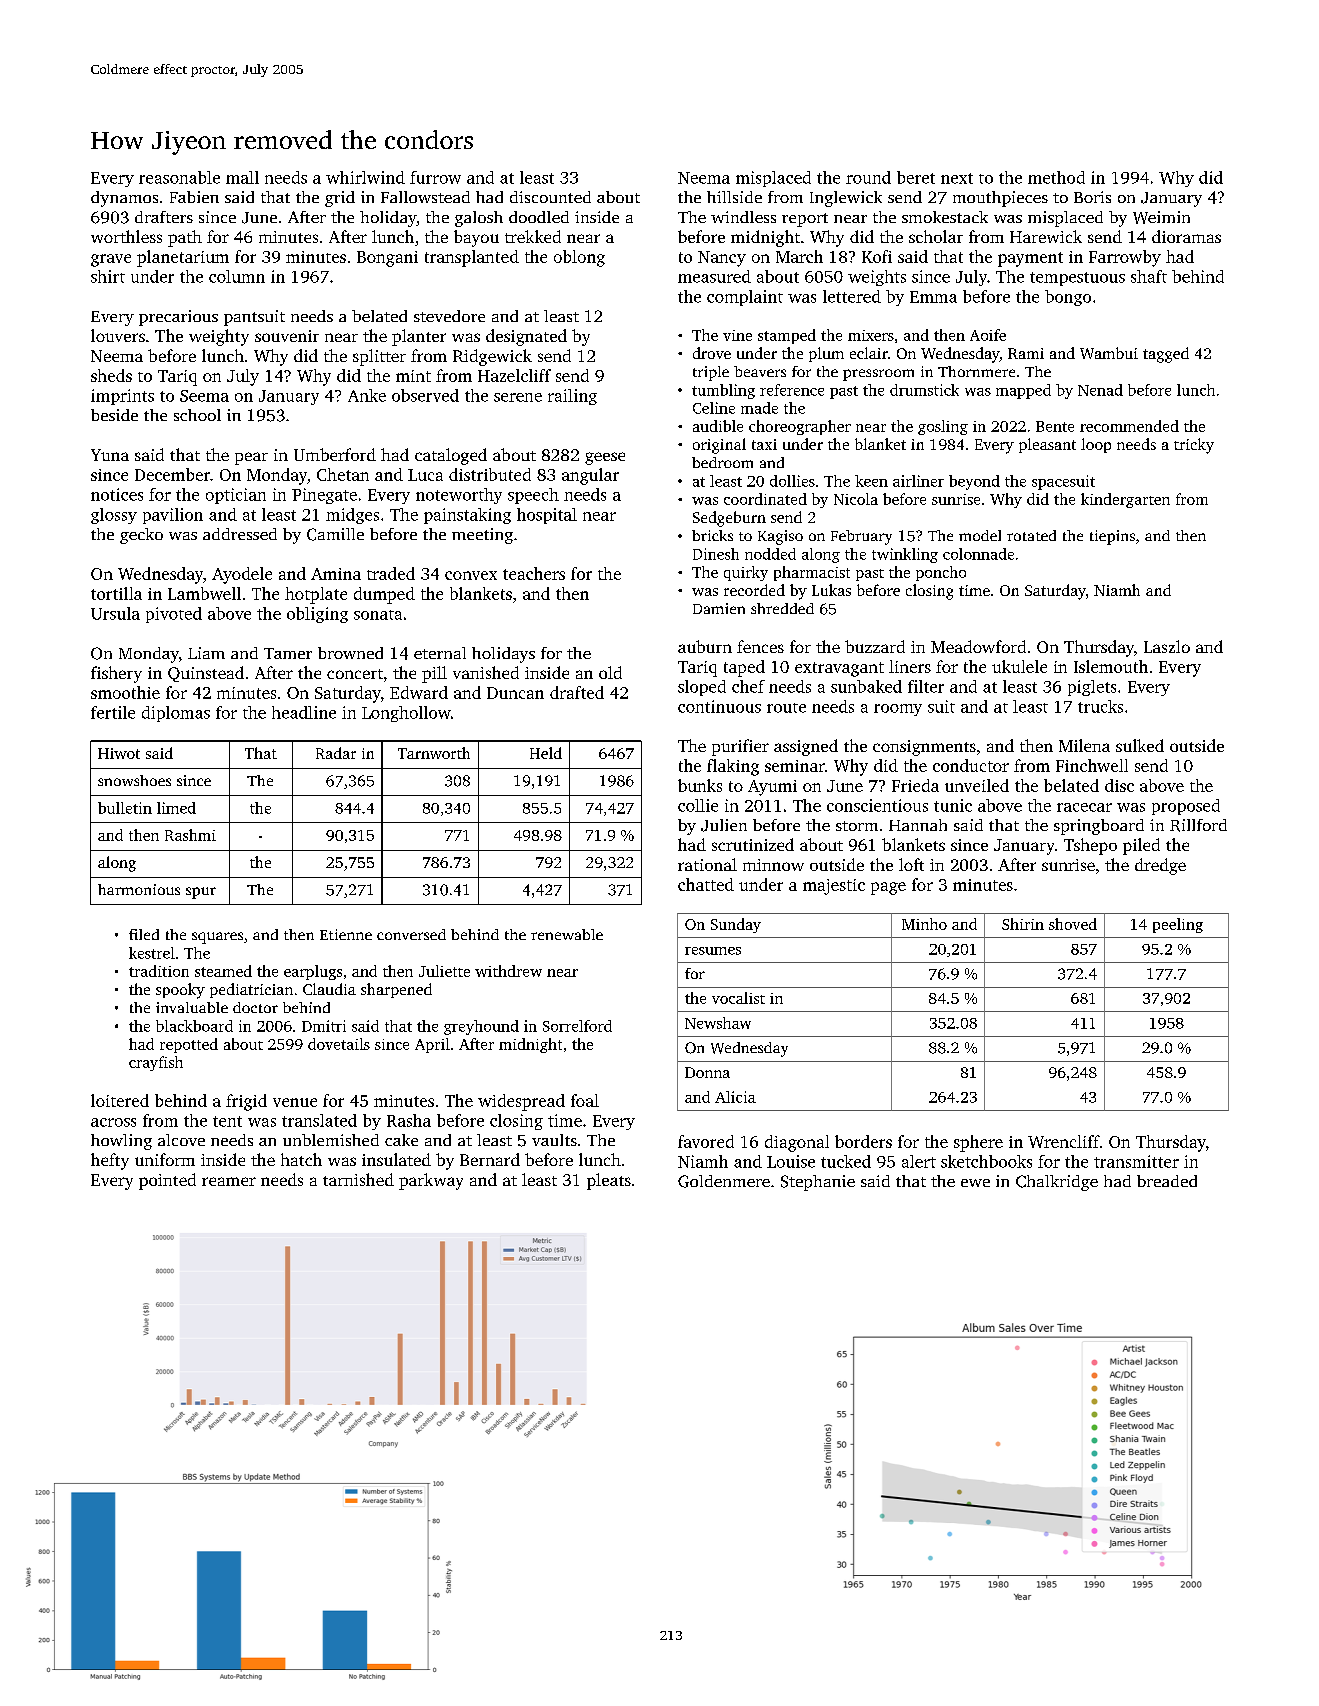 The width and height of the document is (1319, 1706). I want to click on bongo, so click(1068, 298).
